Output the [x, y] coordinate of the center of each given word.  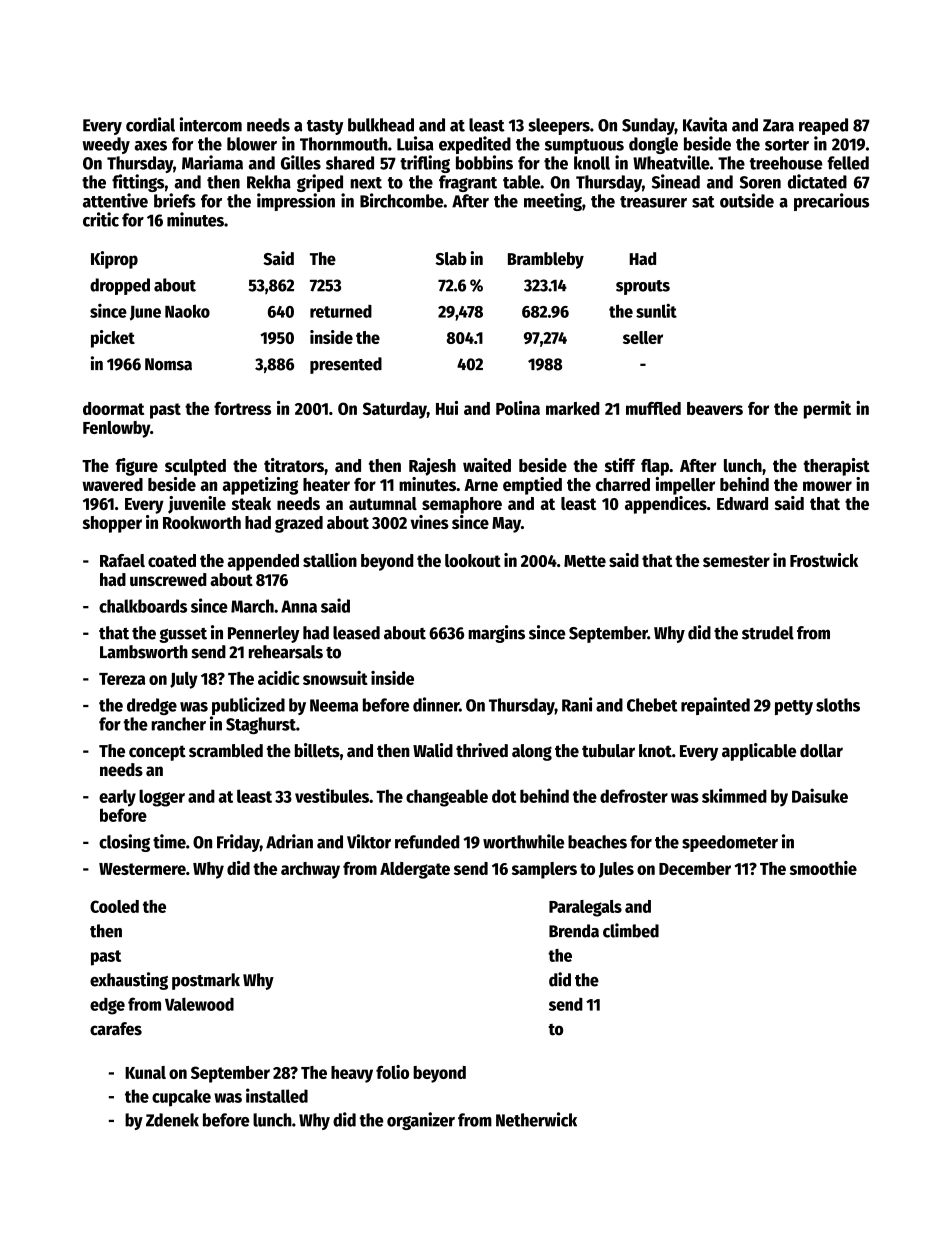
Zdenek [172, 1120]
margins [496, 634]
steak [251, 503]
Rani [577, 704]
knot [655, 751]
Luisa [415, 143]
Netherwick [536, 1119]
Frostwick [824, 560]
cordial [150, 124]
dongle [653, 145]
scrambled [226, 751]
